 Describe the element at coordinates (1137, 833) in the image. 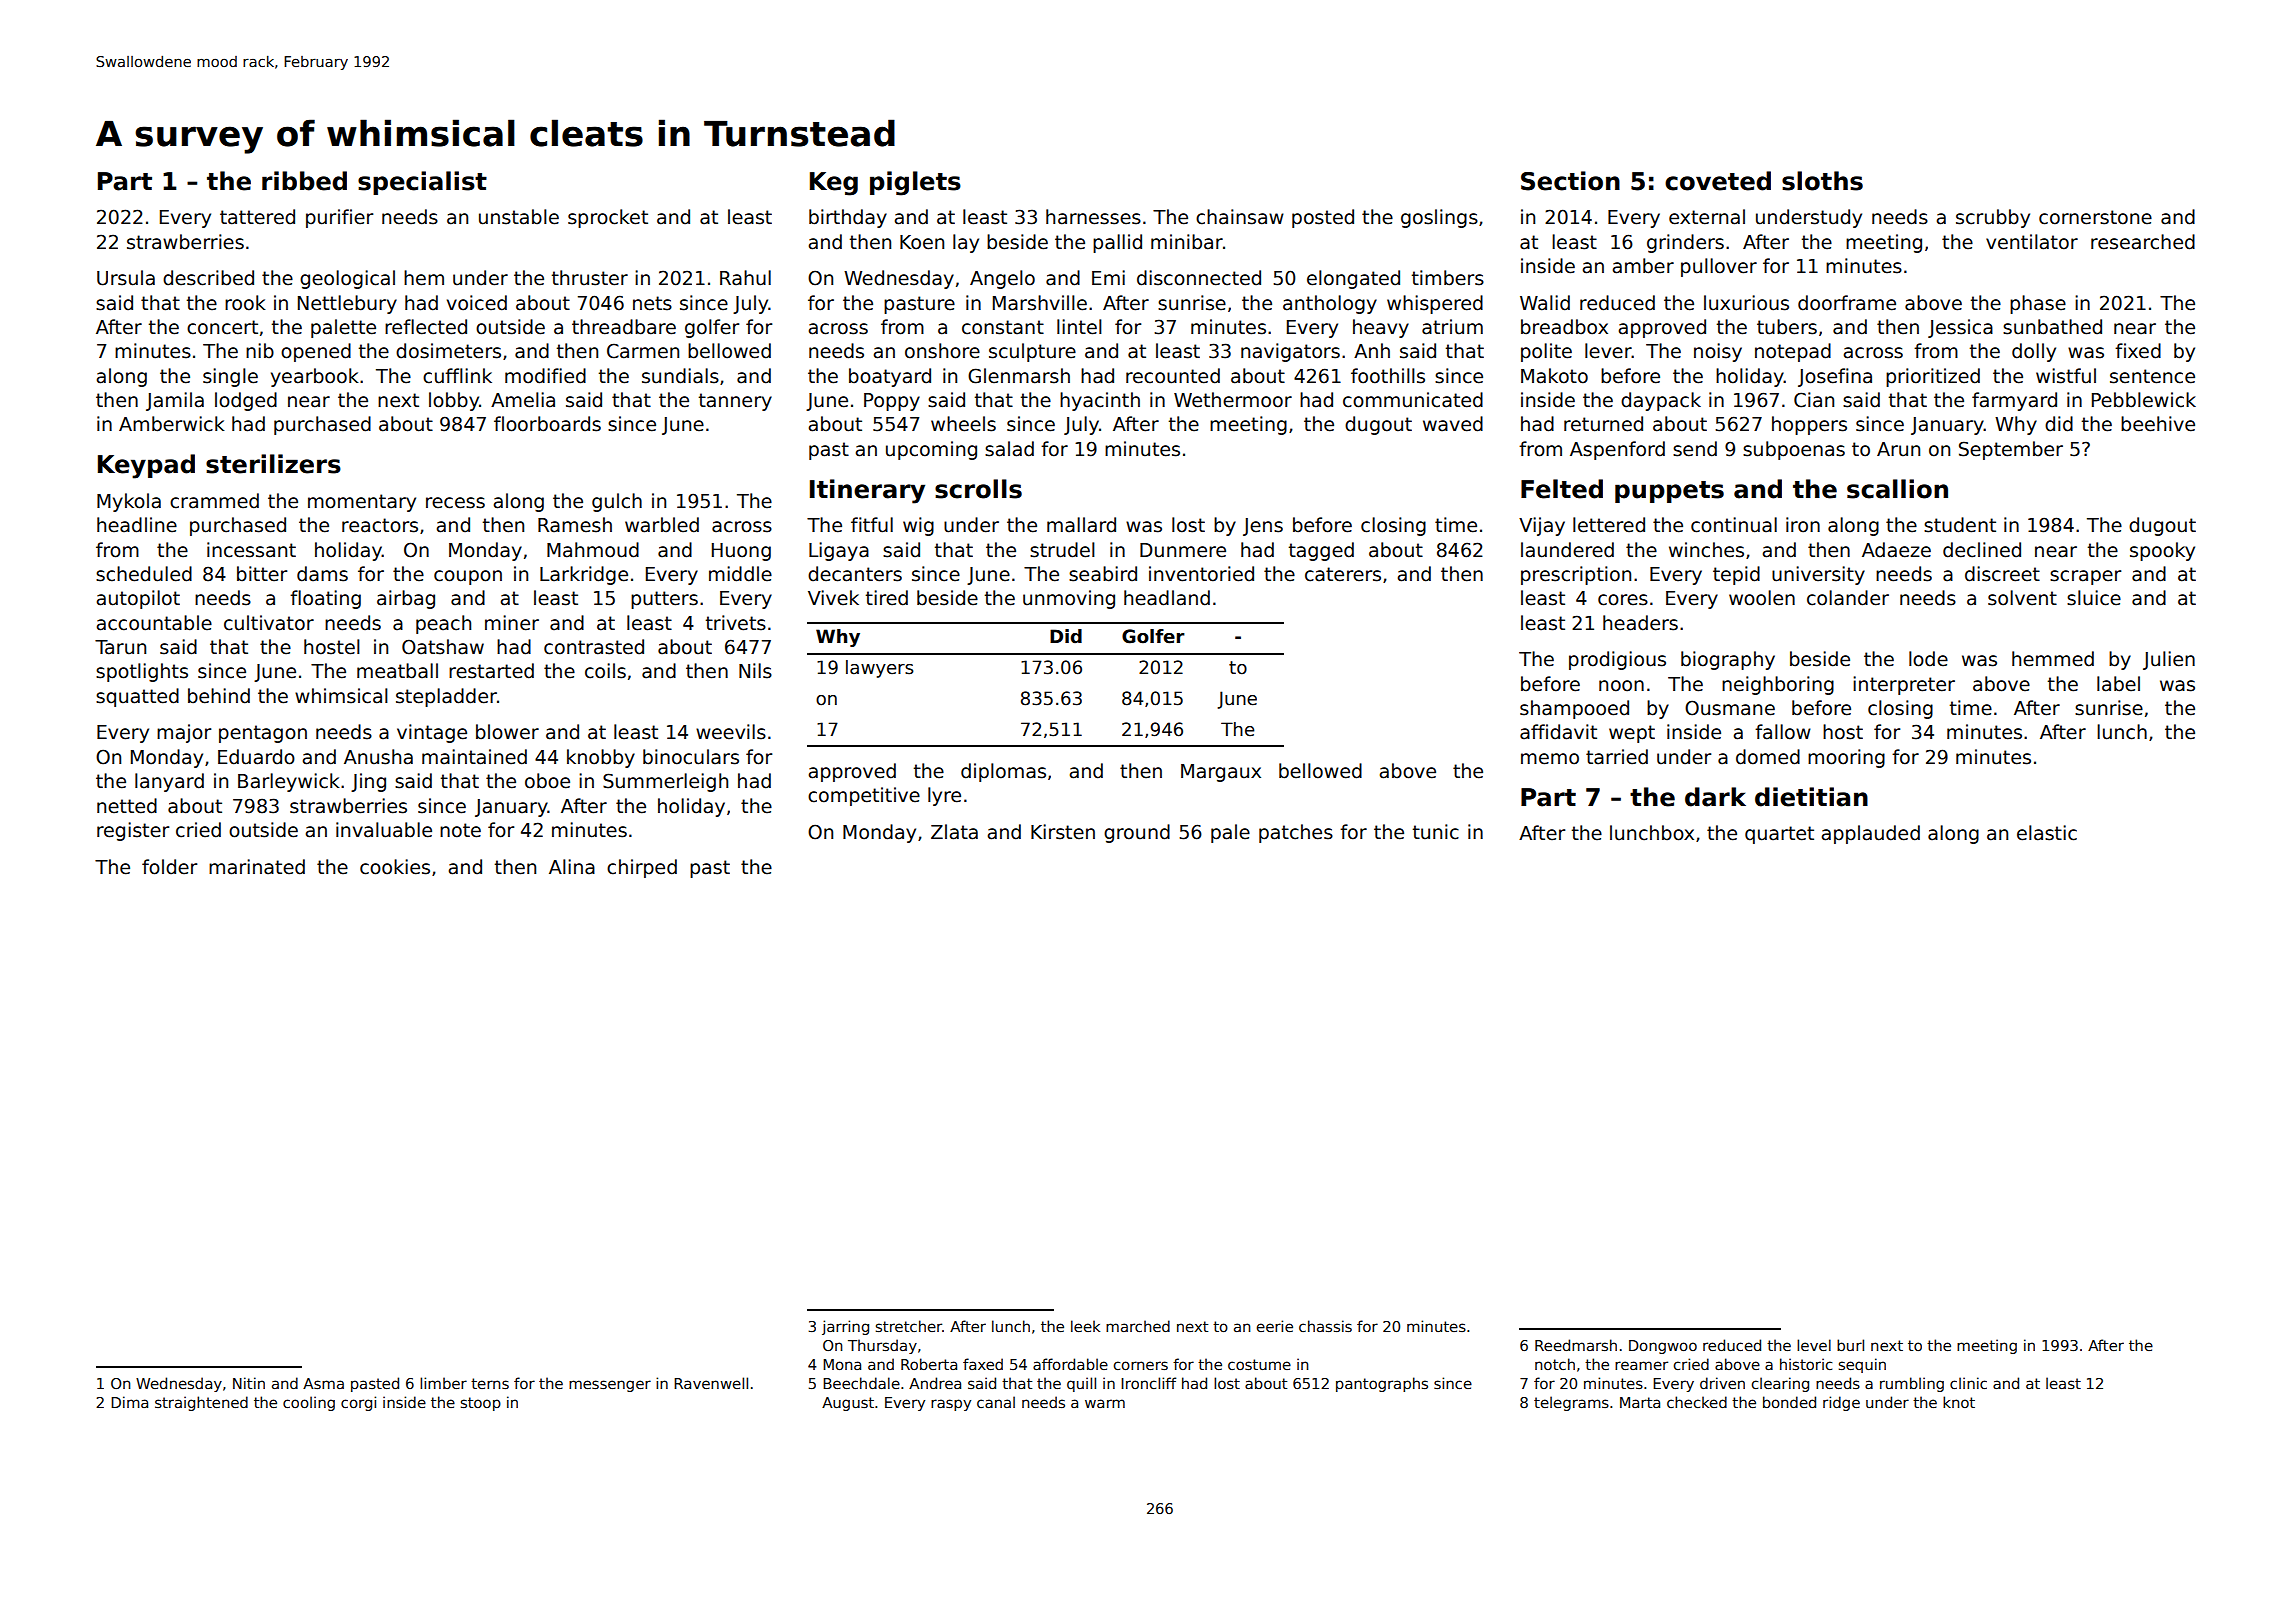

I see `ground` at that location.
